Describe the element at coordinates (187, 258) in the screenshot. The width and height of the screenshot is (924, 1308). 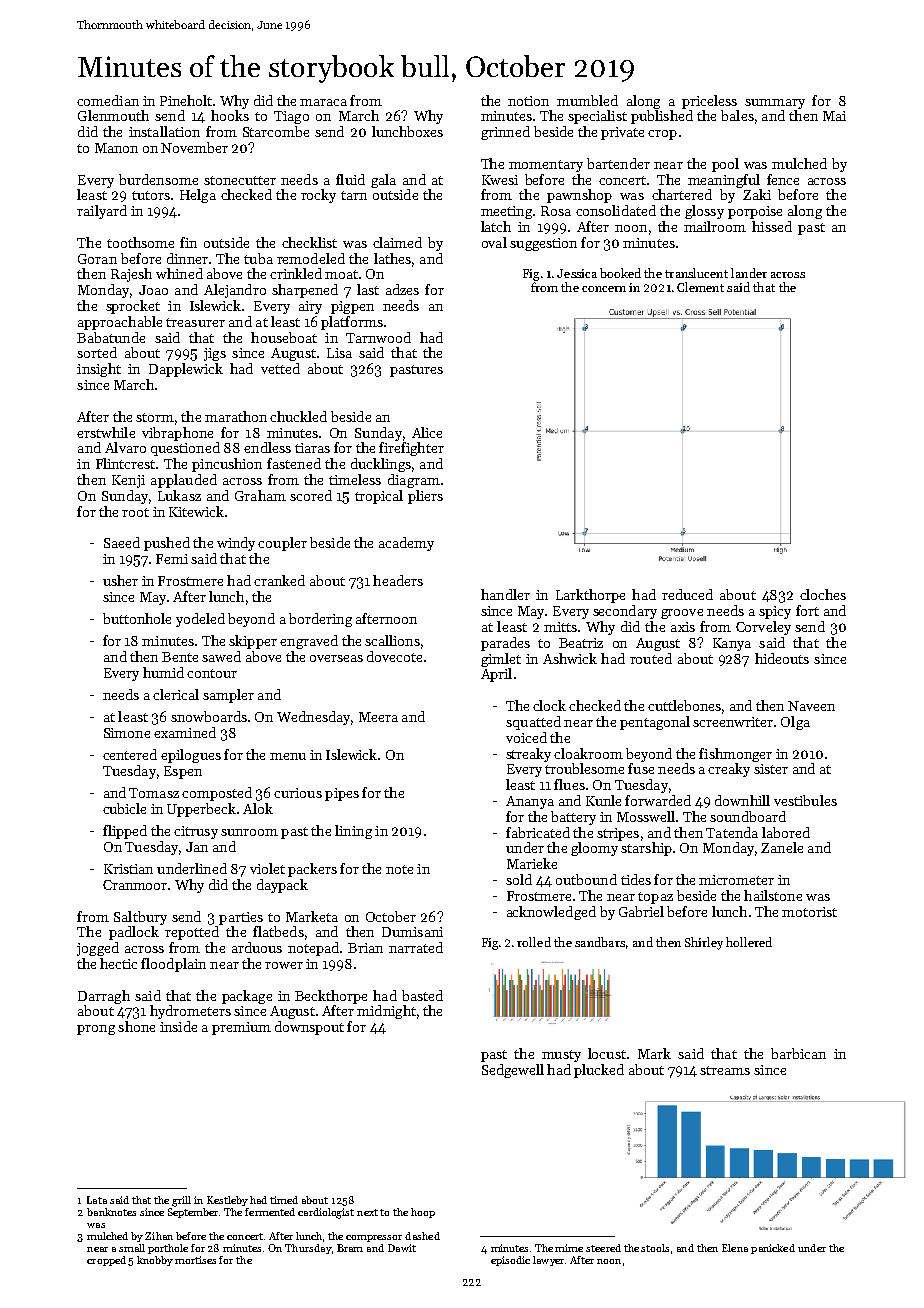
I see `dinner` at that location.
